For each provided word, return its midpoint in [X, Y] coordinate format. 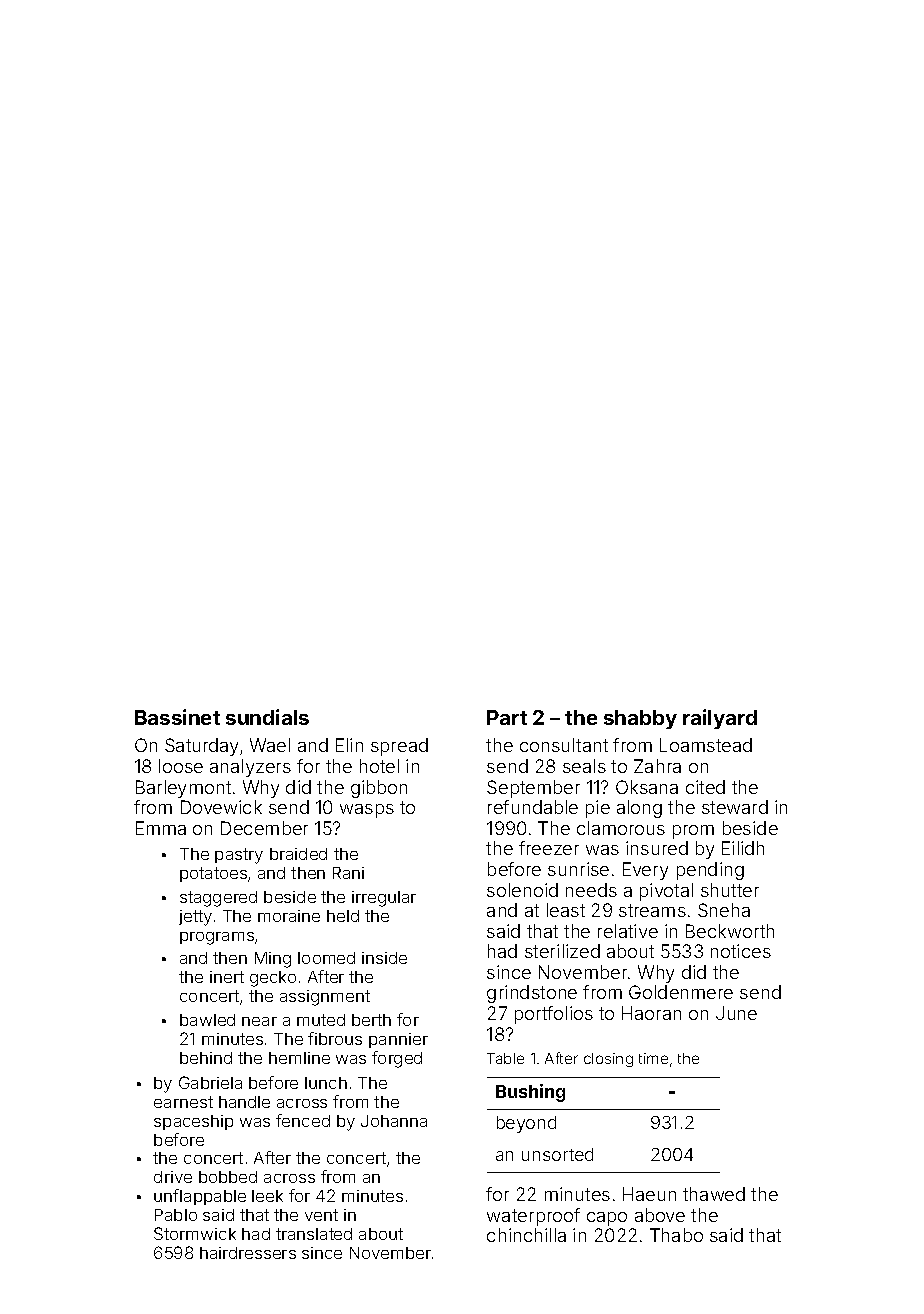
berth [371, 1020]
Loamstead [706, 745]
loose [181, 766]
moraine [289, 916]
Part [507, 717]
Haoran [651, 1013]
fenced [303, 1120]
